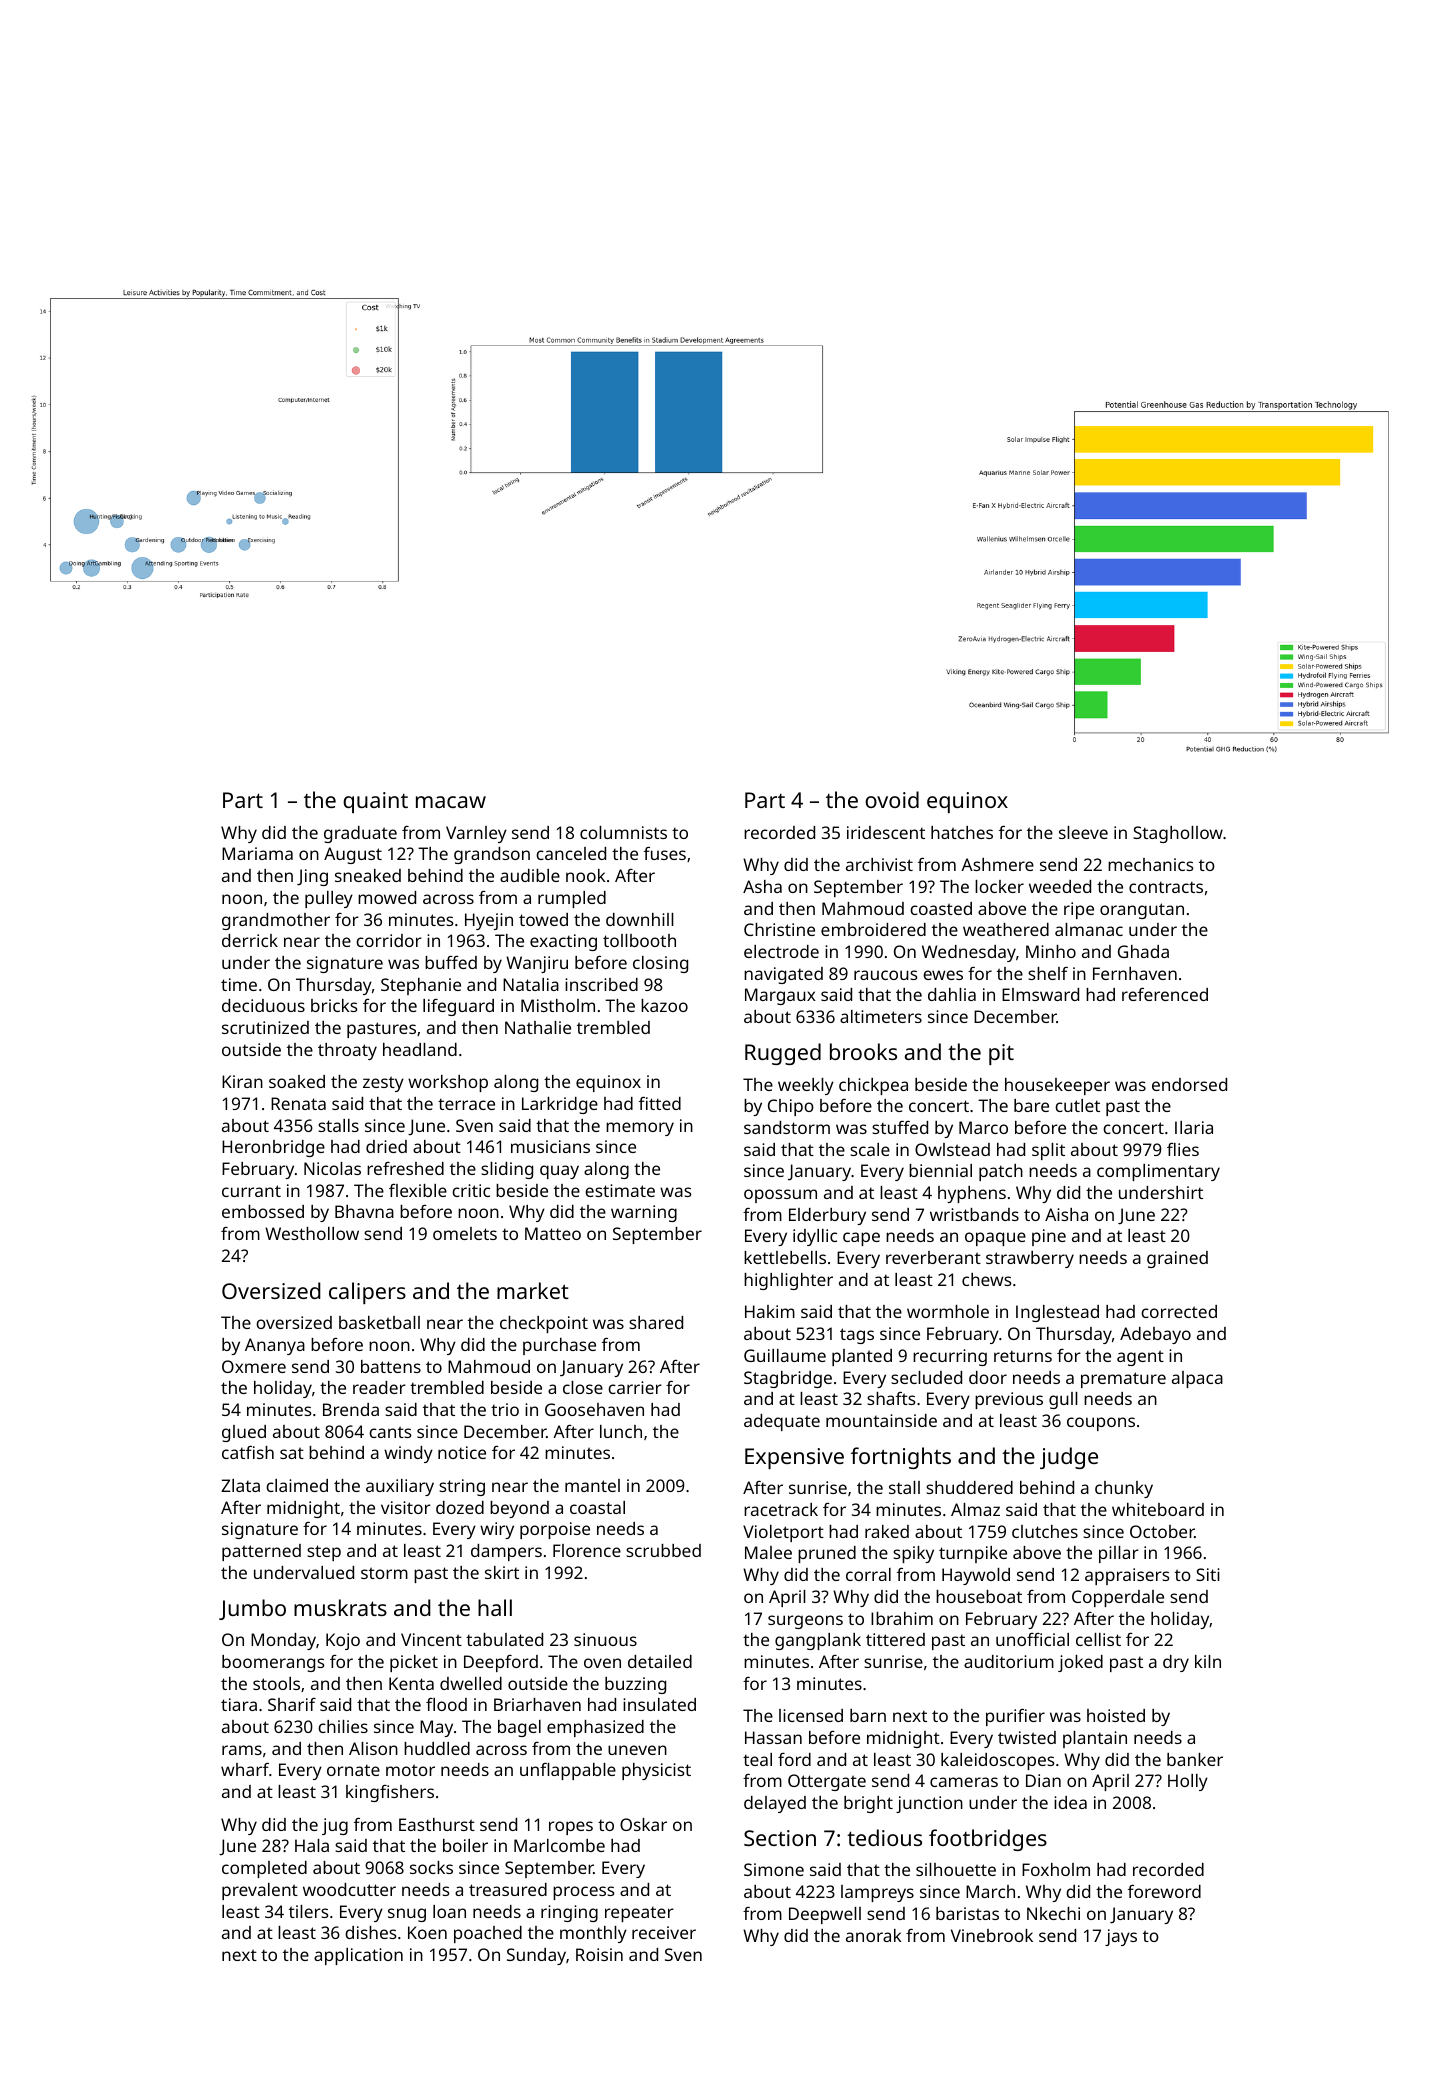 The width and height of the screenshot is (1450, 2100). What do you see at coordinates (597, 1507) in the screenshot?
I see `coastal` at bounding box center [597, 1507].
